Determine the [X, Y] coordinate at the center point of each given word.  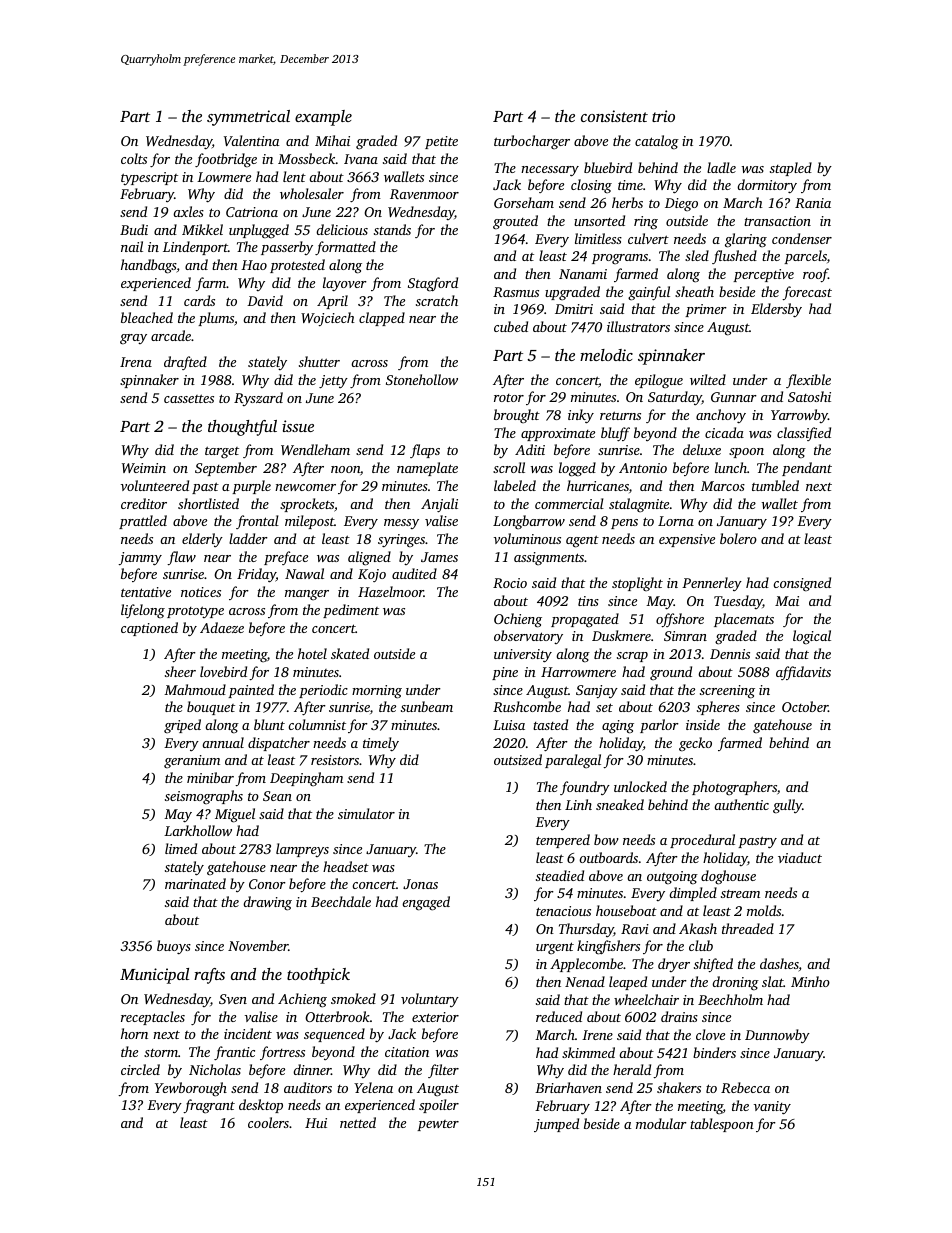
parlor [659, 726]
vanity [772, 1108]
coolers [268, 1122]
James [439, 557]
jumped [556, 1125]
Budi [134, 229]
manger [307, 595]
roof [815, 275]
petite [441, 142]
